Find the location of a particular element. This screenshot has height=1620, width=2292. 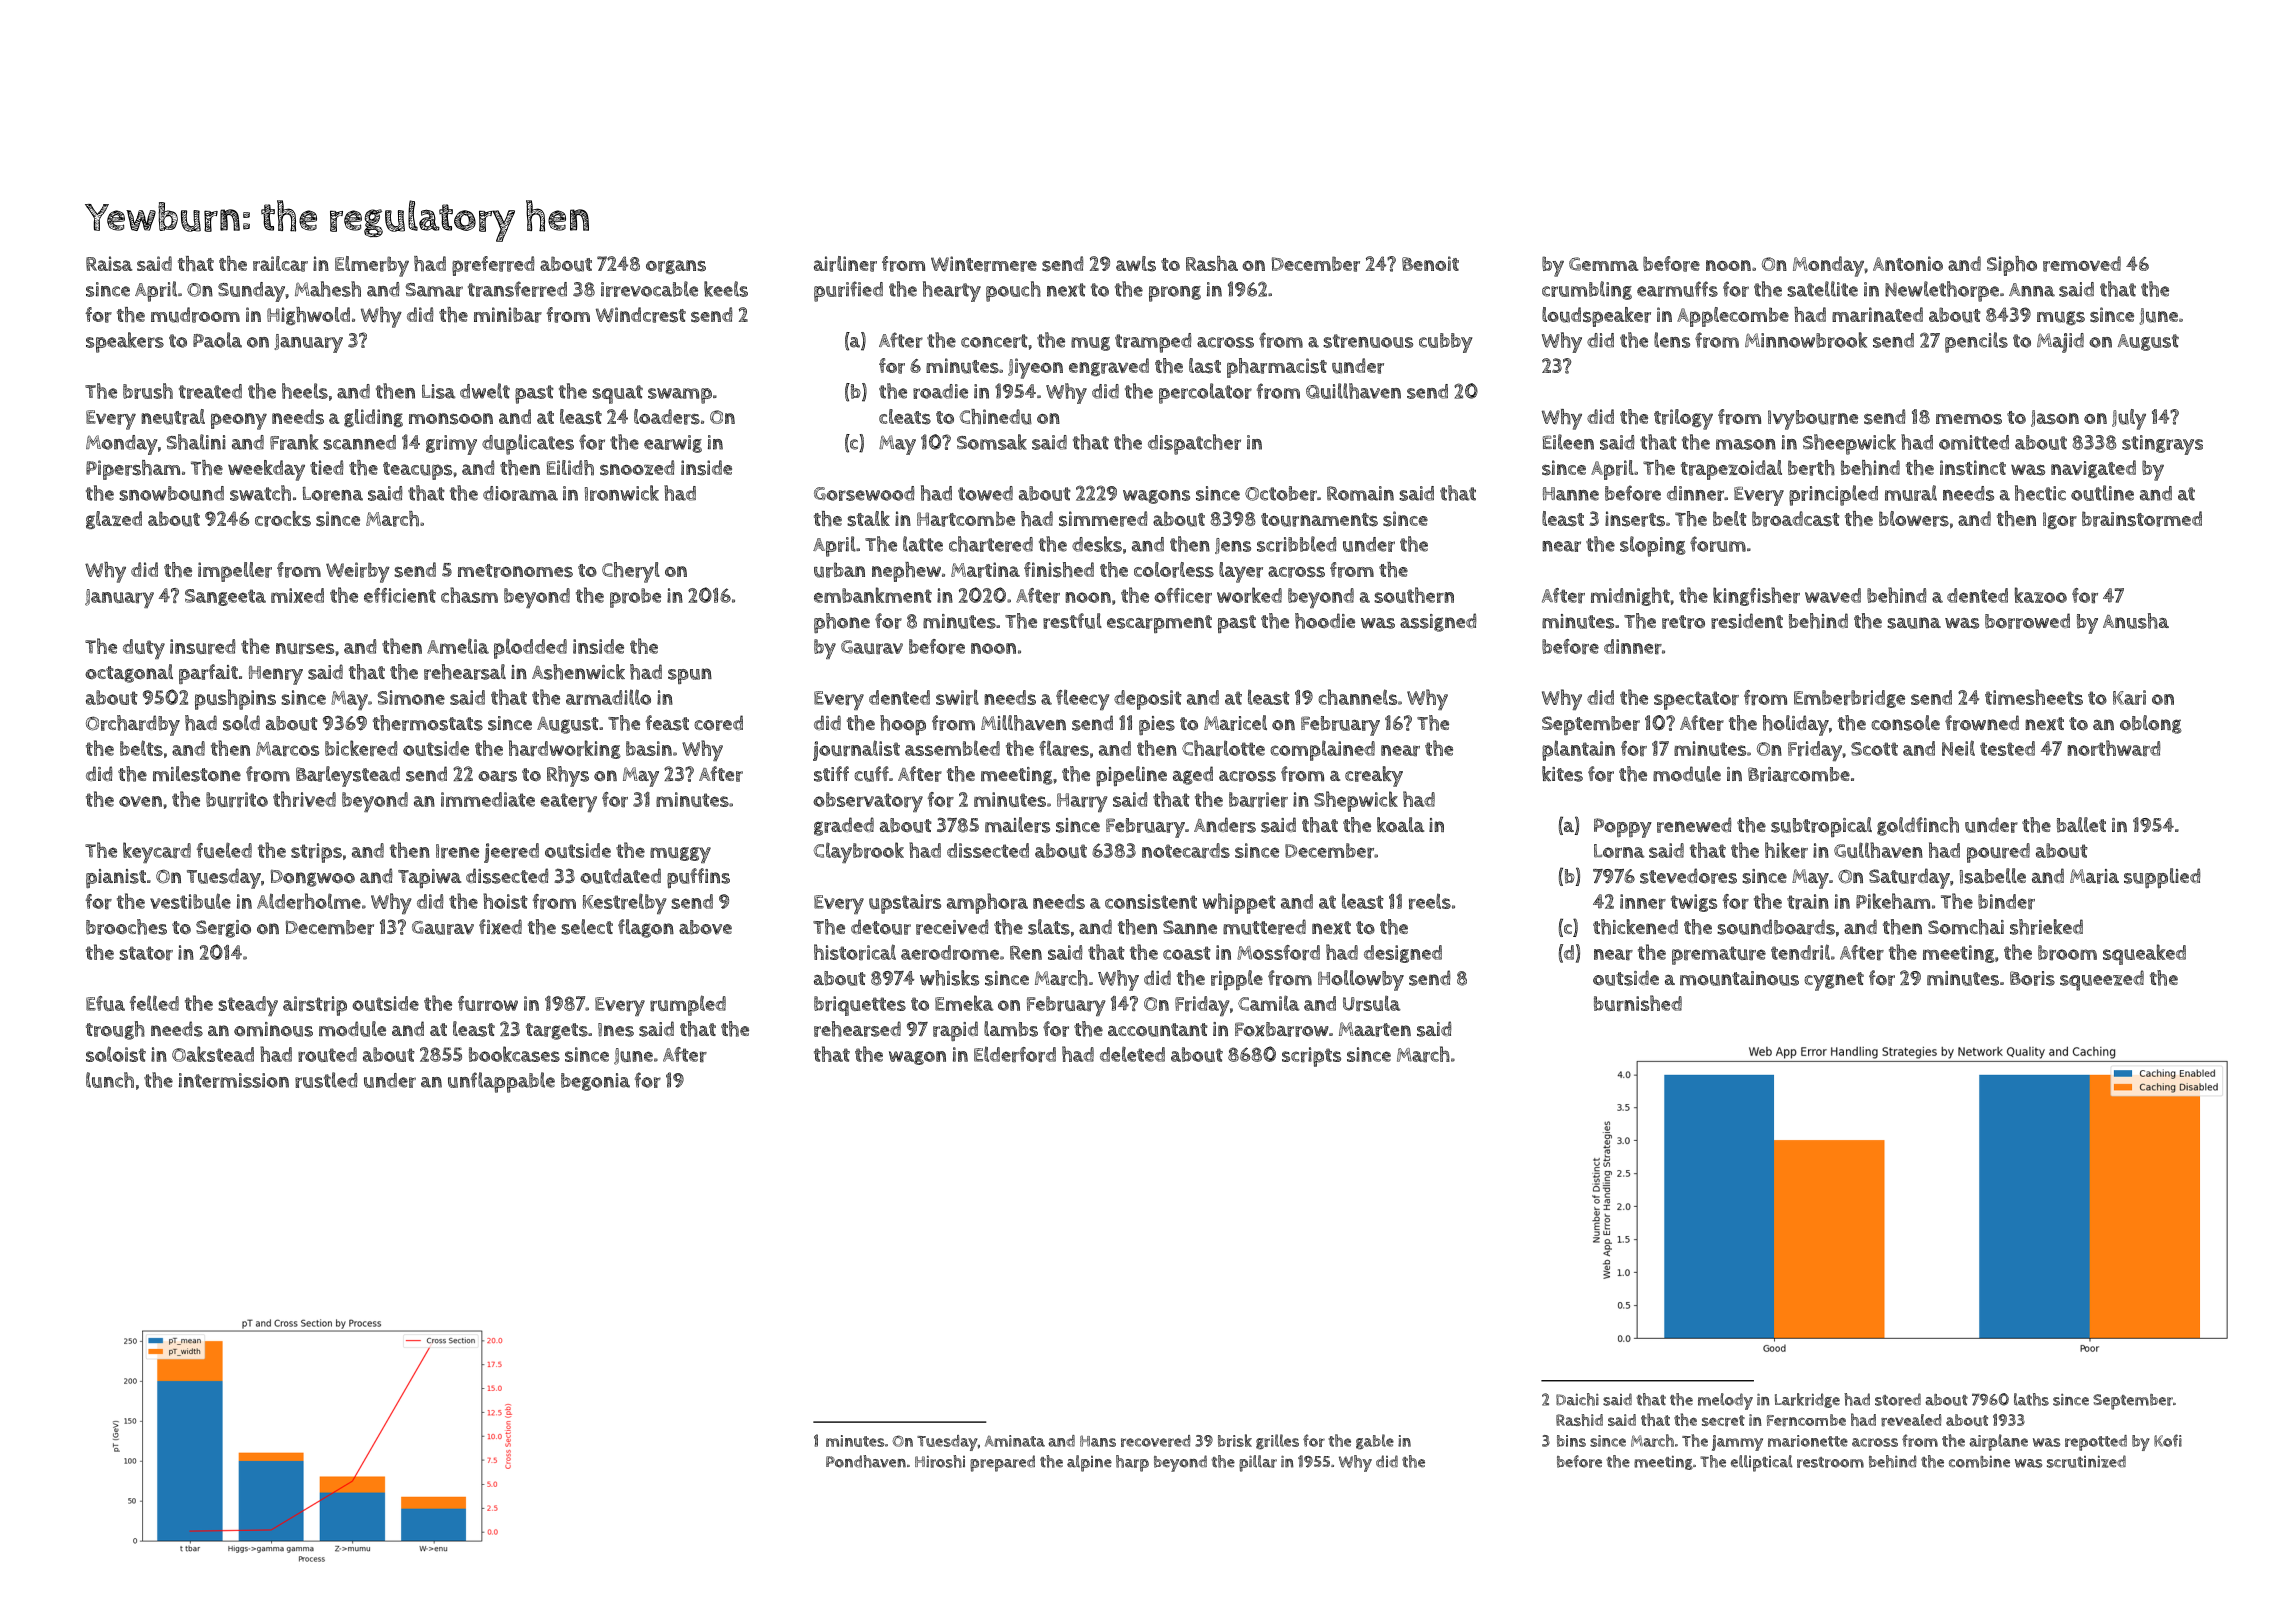

Pondhaven is located at coordinates (866, 1461).
